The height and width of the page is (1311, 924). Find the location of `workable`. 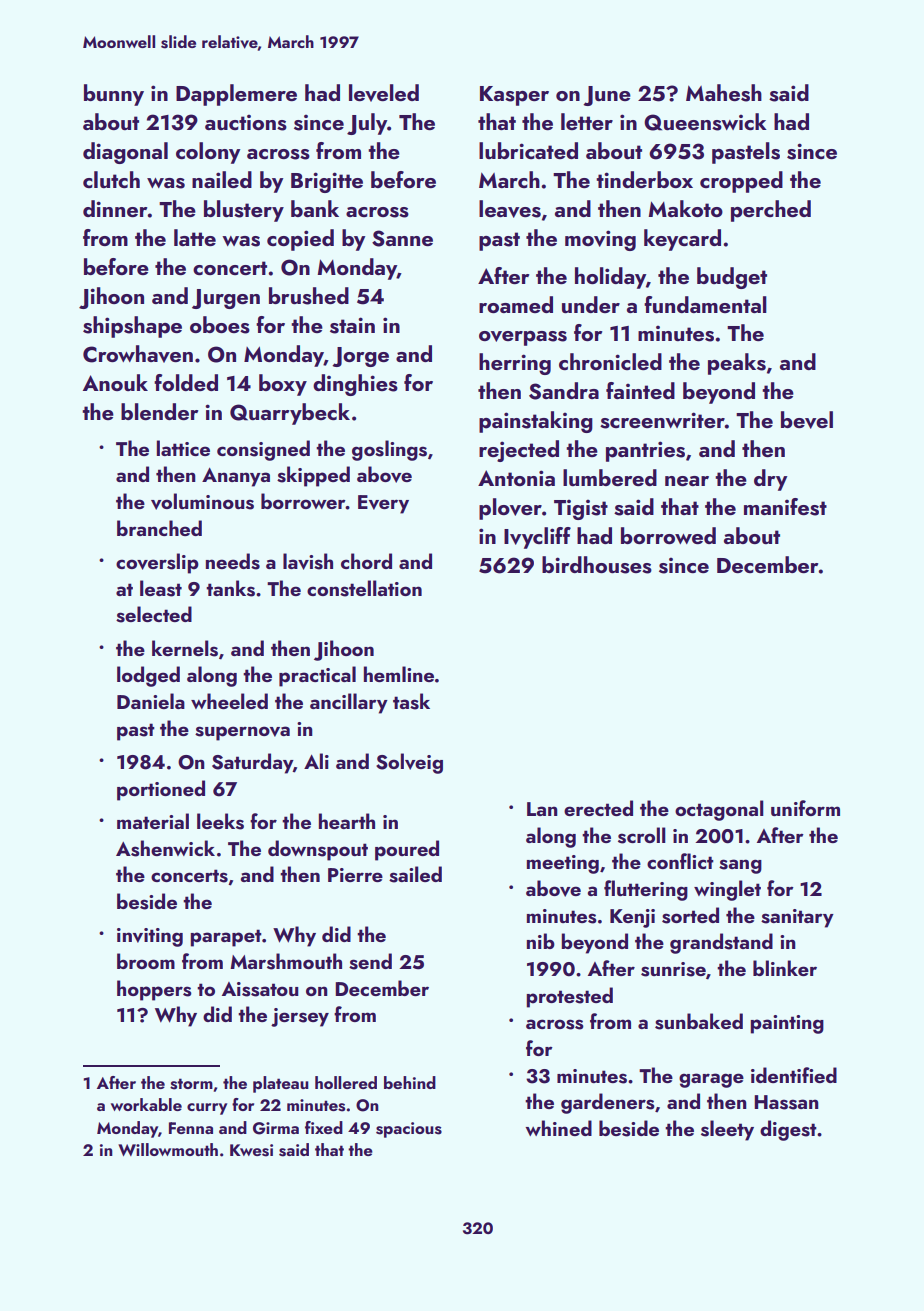

workable is located at coordinates (146, 1104).
